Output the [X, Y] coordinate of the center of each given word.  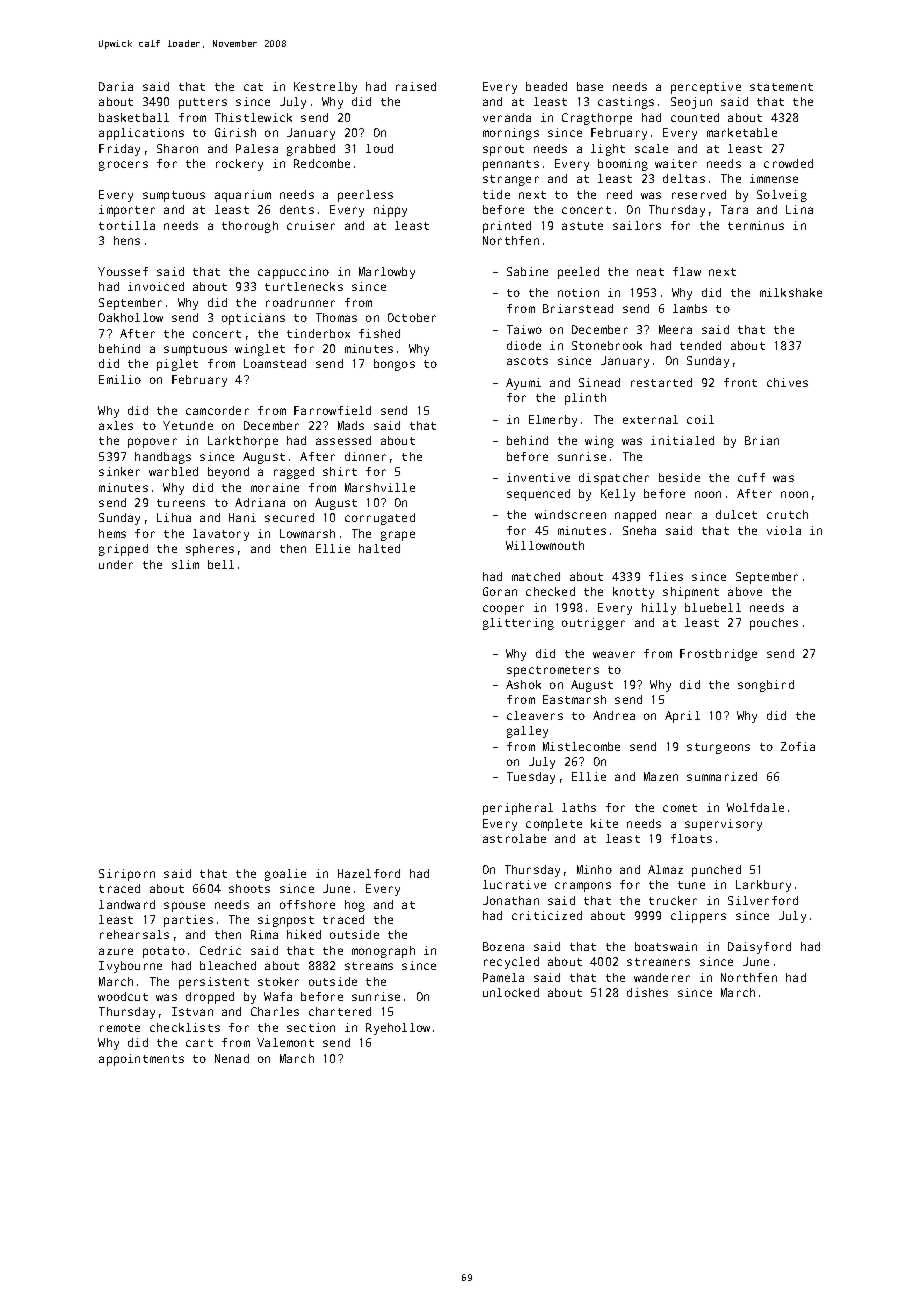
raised [416, 86]
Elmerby [553, 421]
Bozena [503, 946]
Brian [762, 440]
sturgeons [718, 748]
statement [781, 87]
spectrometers [553, 671]
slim [185, 564]
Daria [116, 86]
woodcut [123, 996]
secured [289, 517]
